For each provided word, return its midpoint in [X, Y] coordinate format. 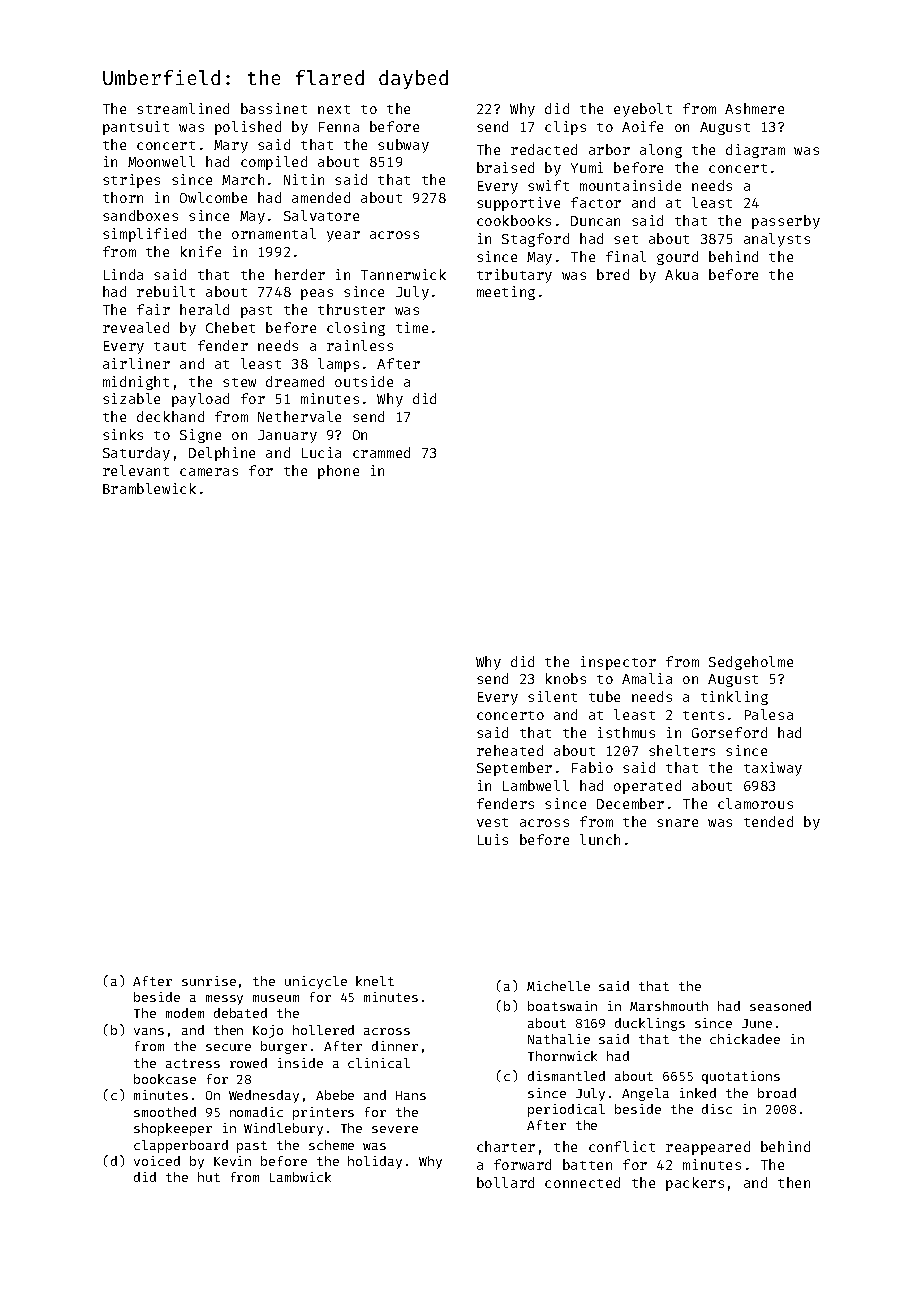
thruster [351, 309]
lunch [600, 839]
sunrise [209, 981]
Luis [493, 839]
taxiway [773, 769]
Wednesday [264, 1096]
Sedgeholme [751, 663]
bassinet [274, 108]
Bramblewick [149, 488]
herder [300, 274]
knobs [566, 678]
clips [565, 128]
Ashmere [754, 108]
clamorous [755, 803]
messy [224, 1000]
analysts [777, 240]
